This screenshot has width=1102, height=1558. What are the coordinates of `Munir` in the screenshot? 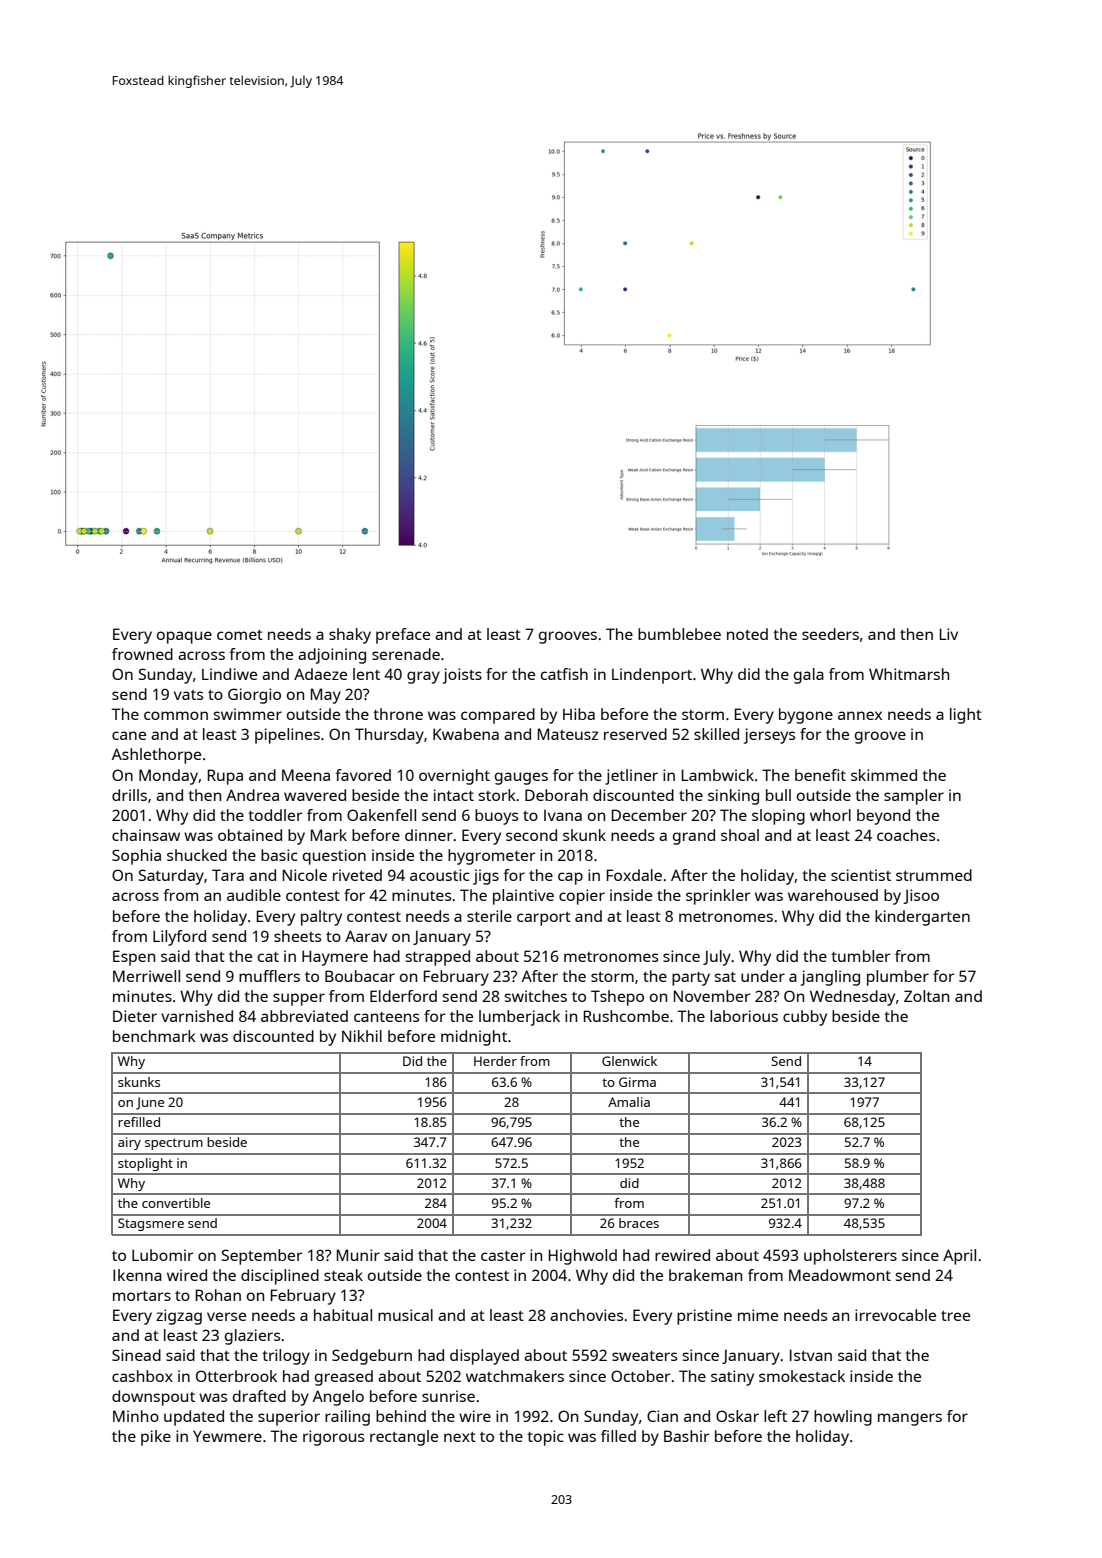 It's located at (358, 1255).
